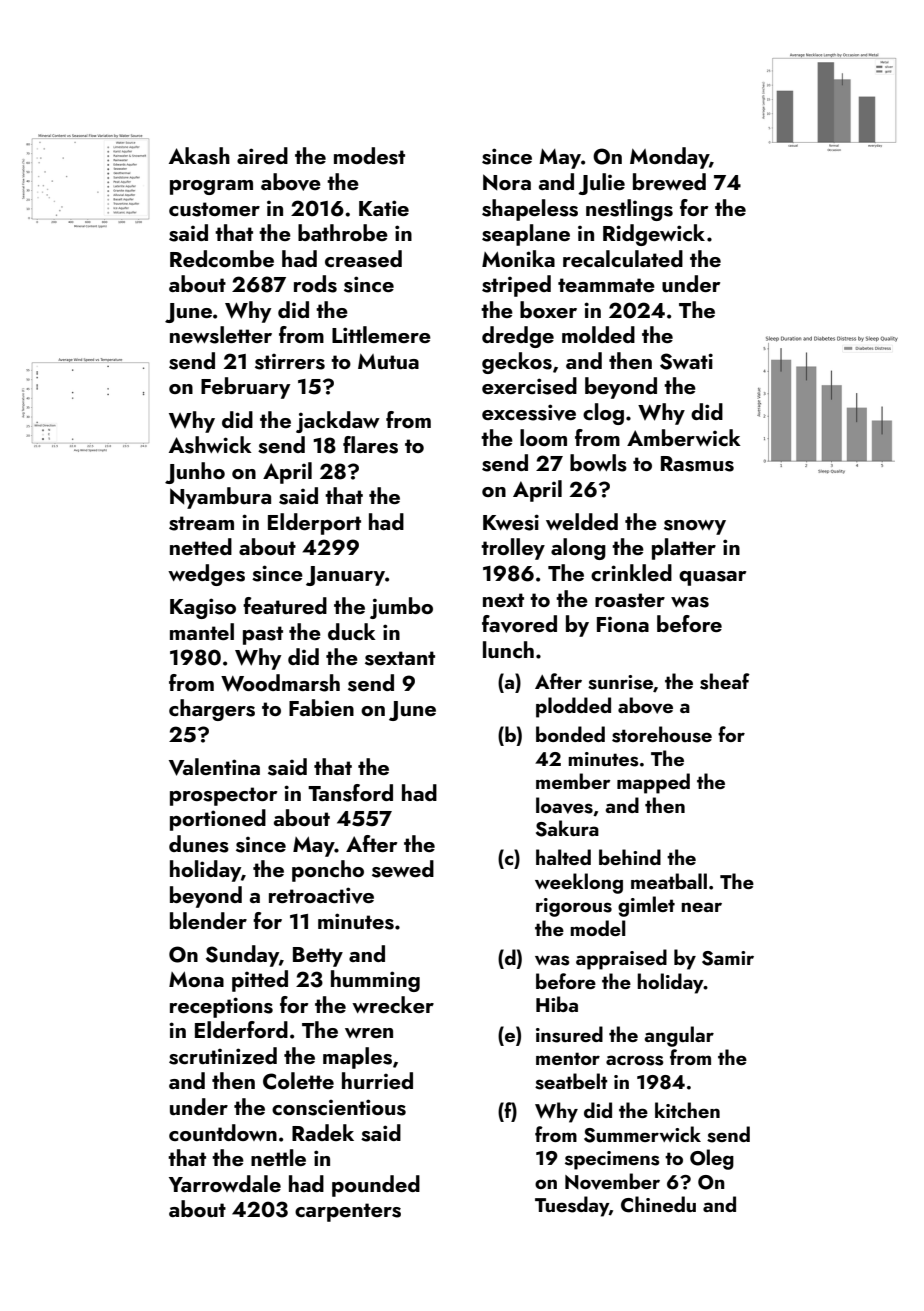 The height and width of the image is (1311, 924). What do you see at coordinates (220, 498) in the image?
I see `Nyambura` at bounding box center [220, 498].
